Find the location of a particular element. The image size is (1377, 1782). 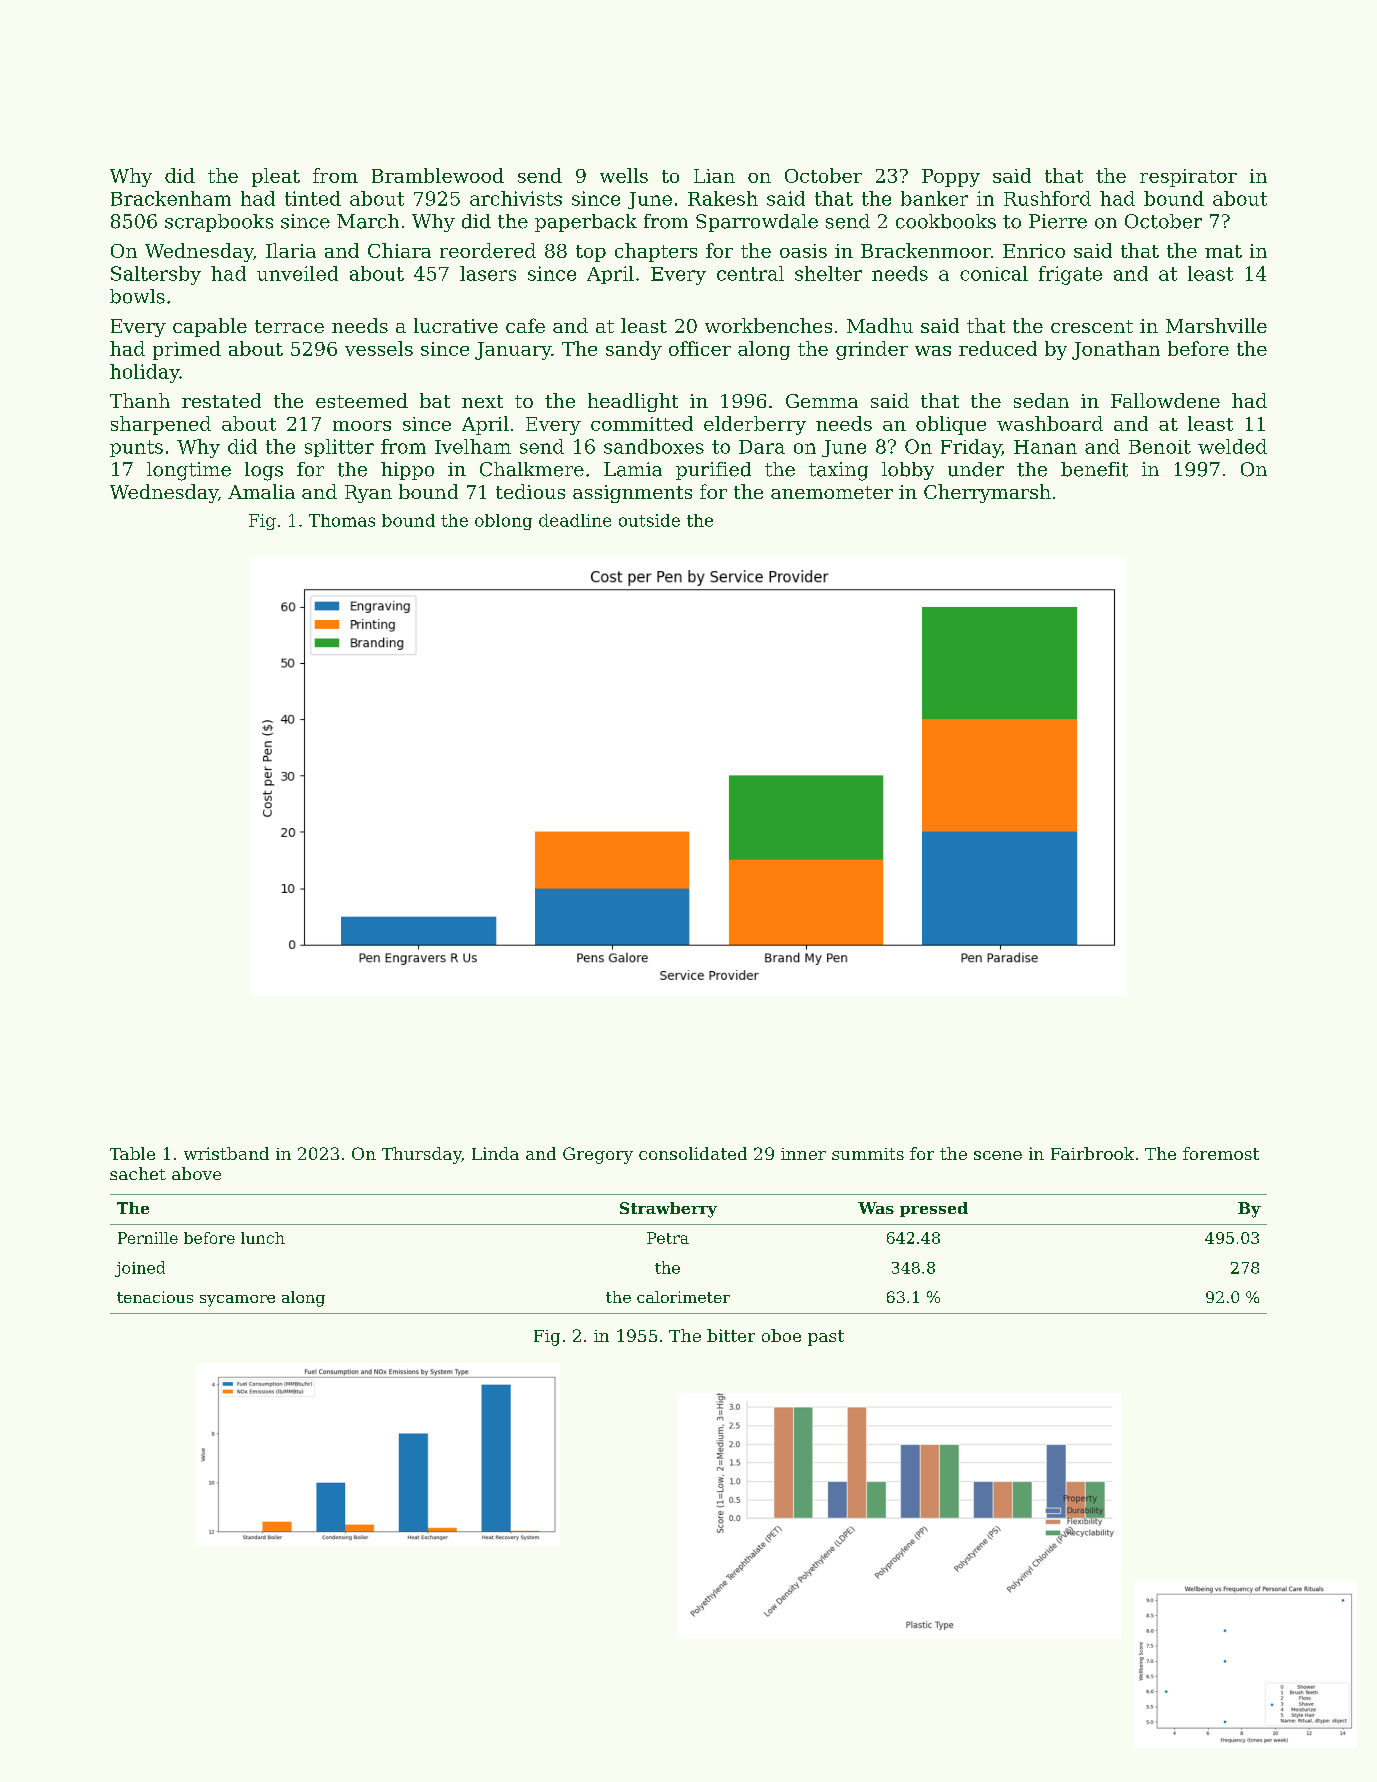

Amalia is located at coordinates (261, 491).
